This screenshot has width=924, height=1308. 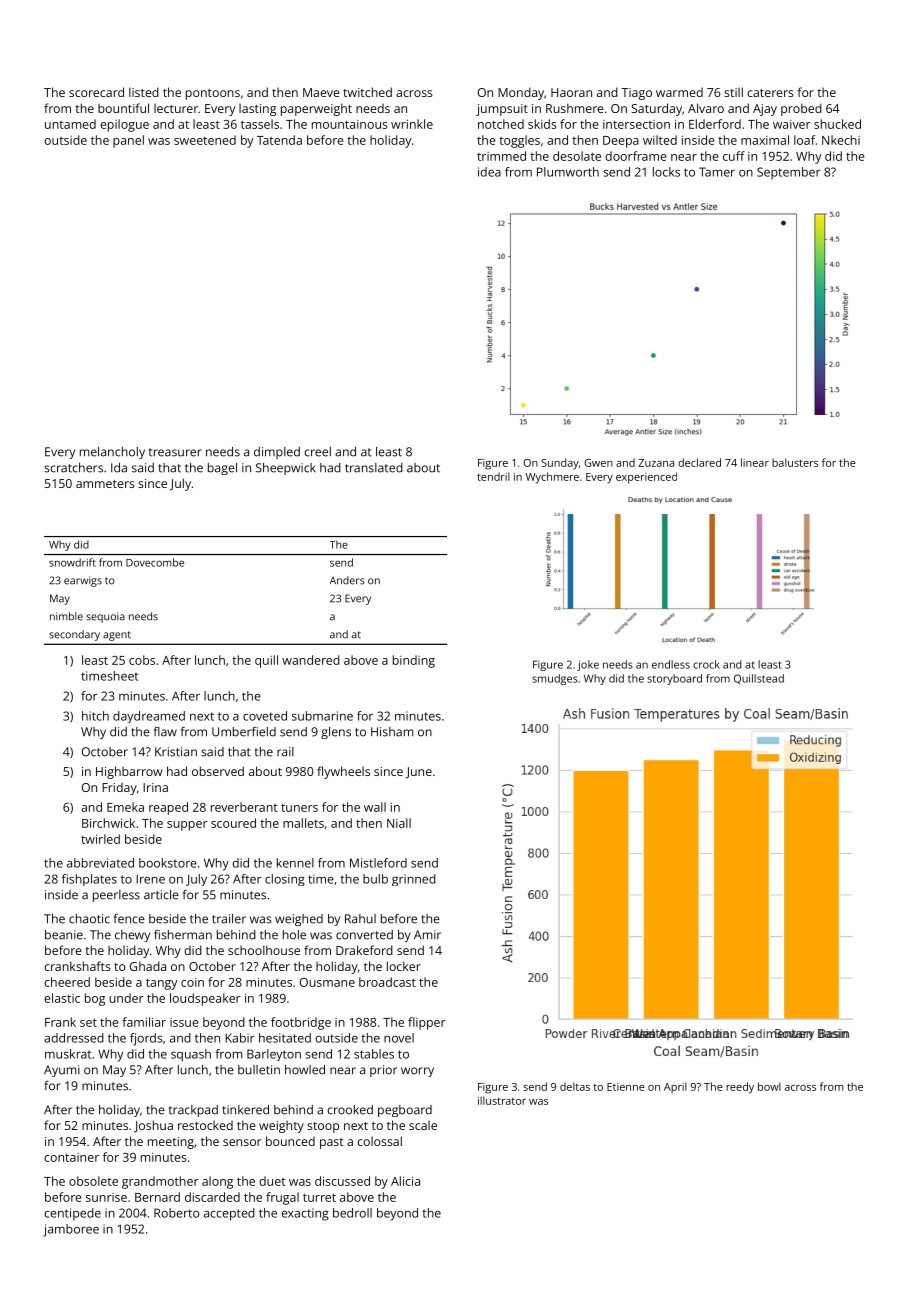 What do you see at coordinates (112, 453) in the screenshot?
I see `melancholy` at bounding box center [112, 453].
